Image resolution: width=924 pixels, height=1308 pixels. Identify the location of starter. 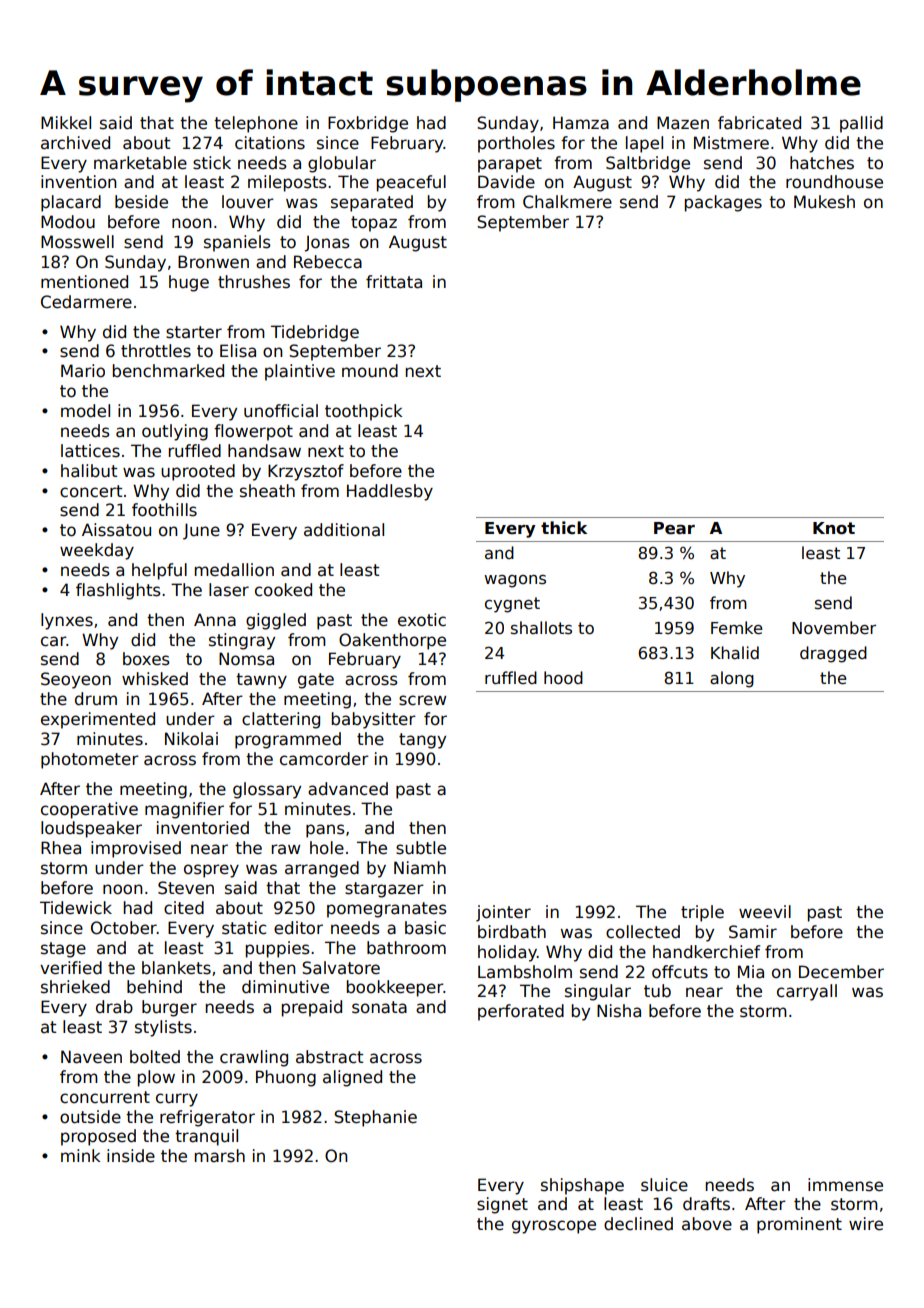
(194, 332).
